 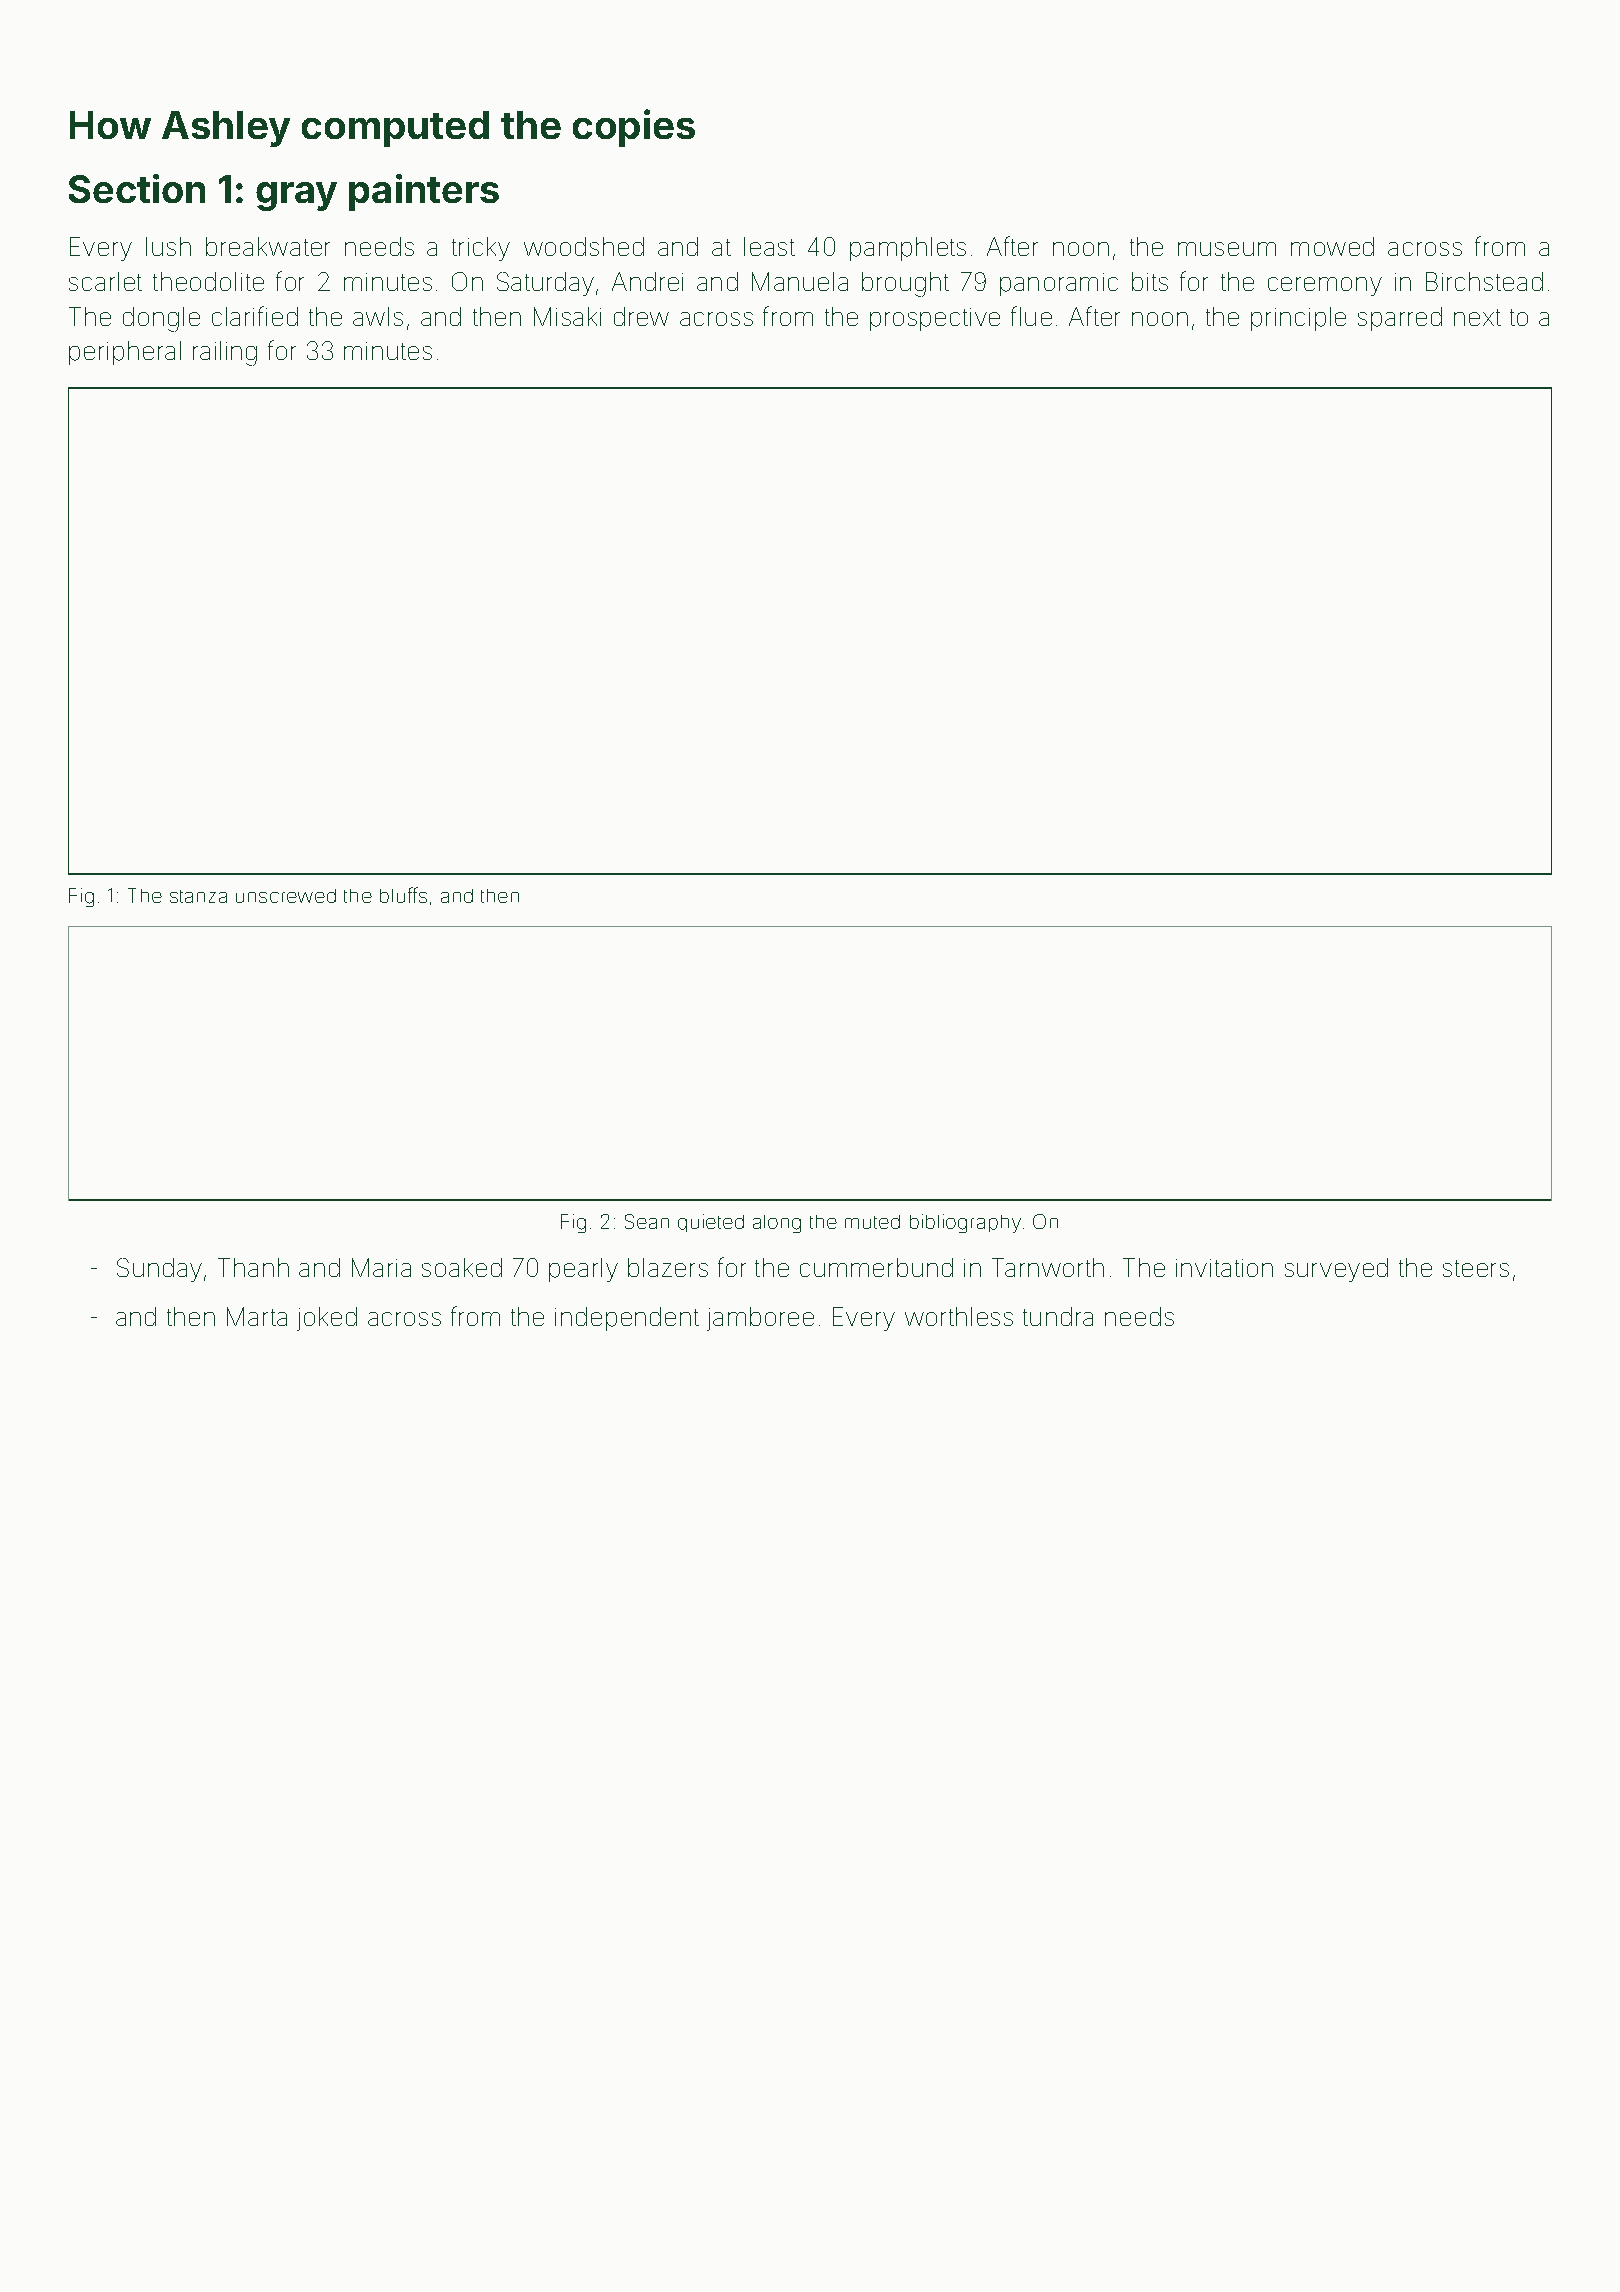 I want to click on stanza, so click(x=198, y=896).
